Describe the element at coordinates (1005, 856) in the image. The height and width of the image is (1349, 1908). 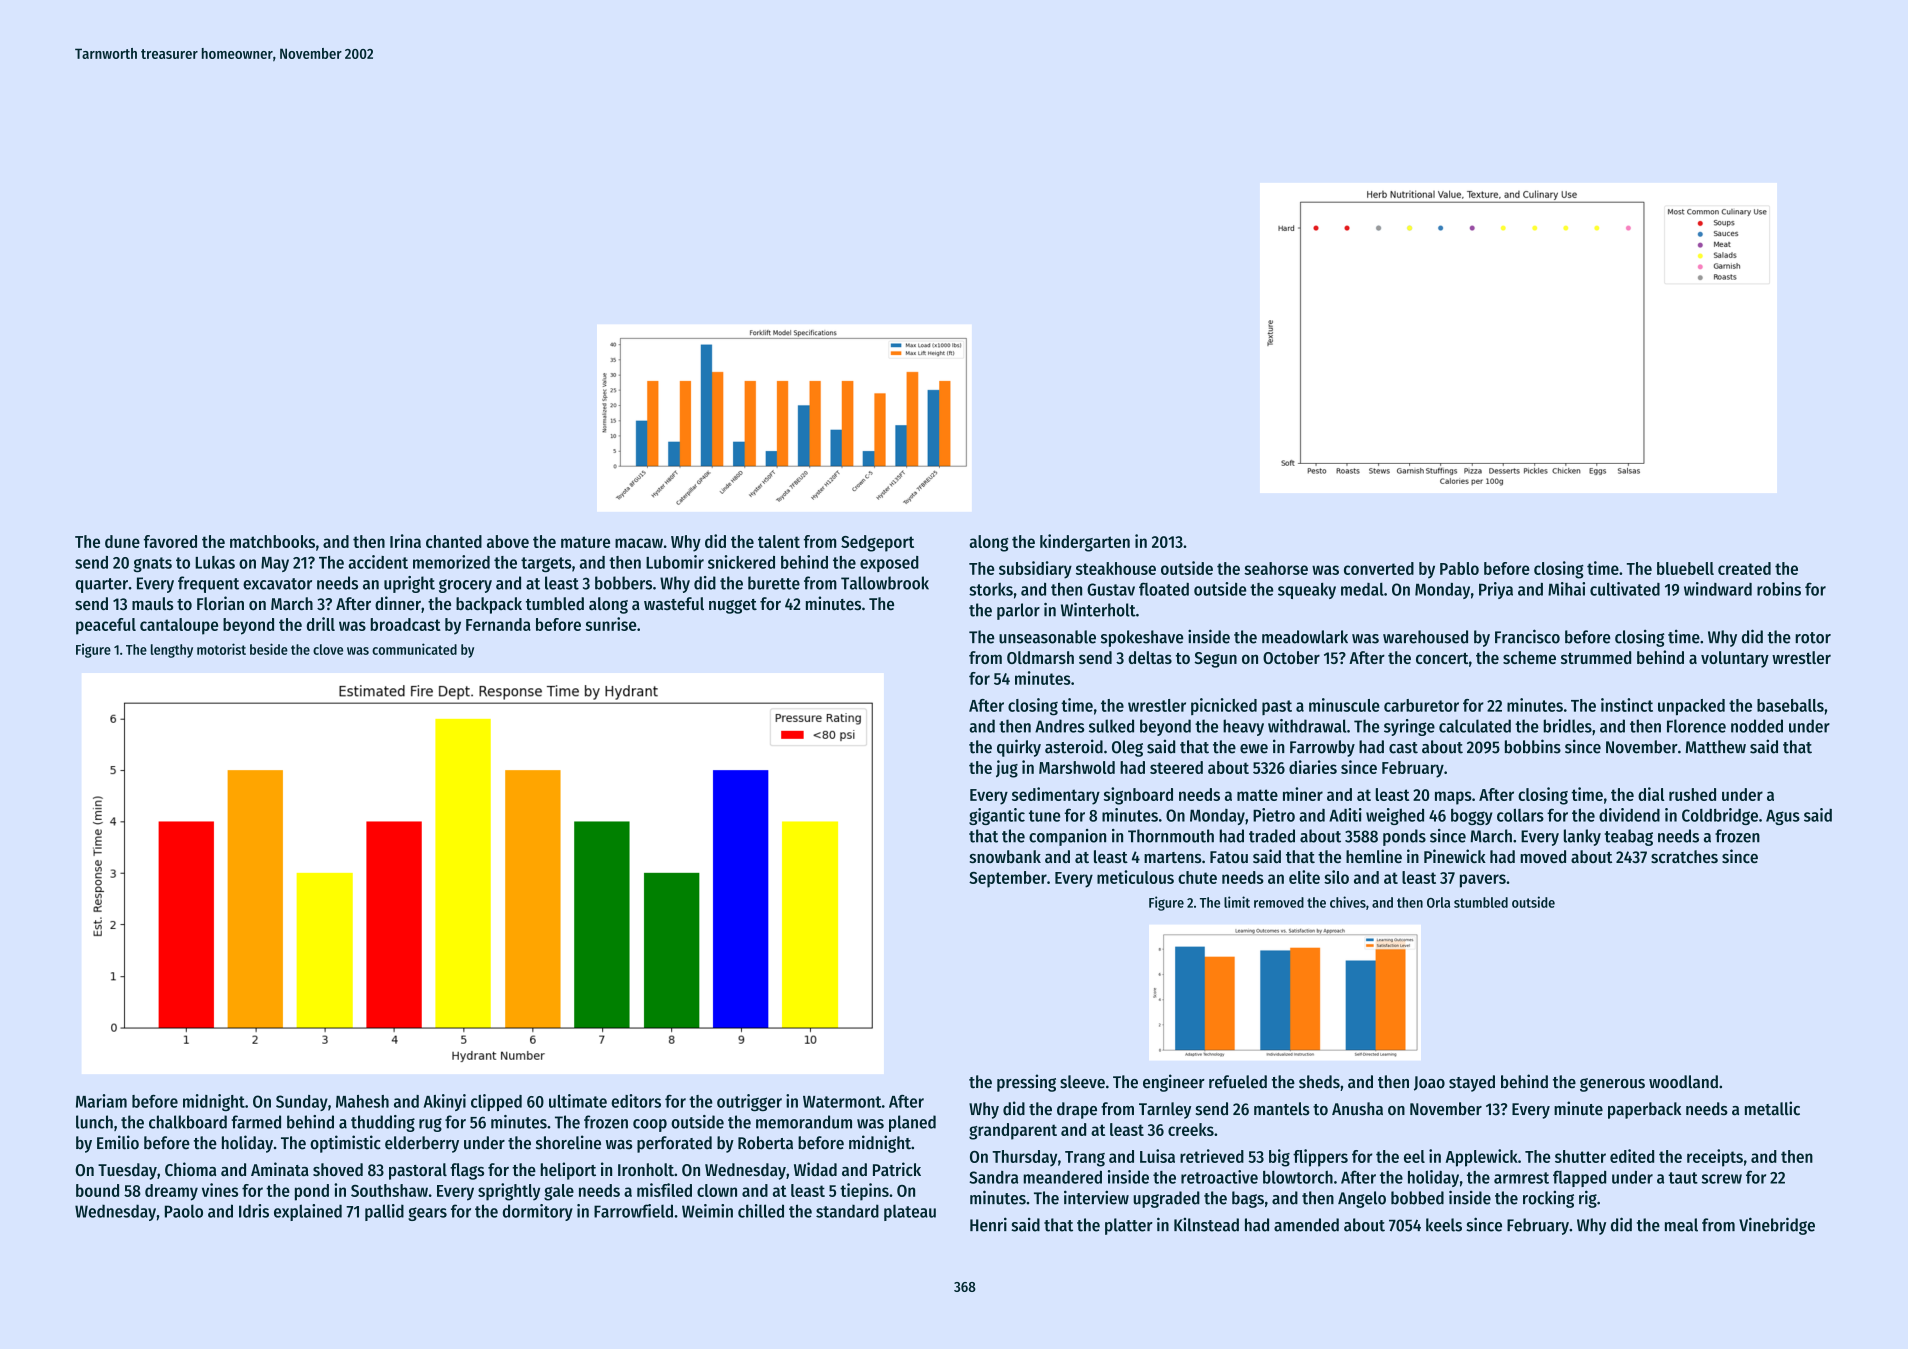
I see `snowbank` at that location.
